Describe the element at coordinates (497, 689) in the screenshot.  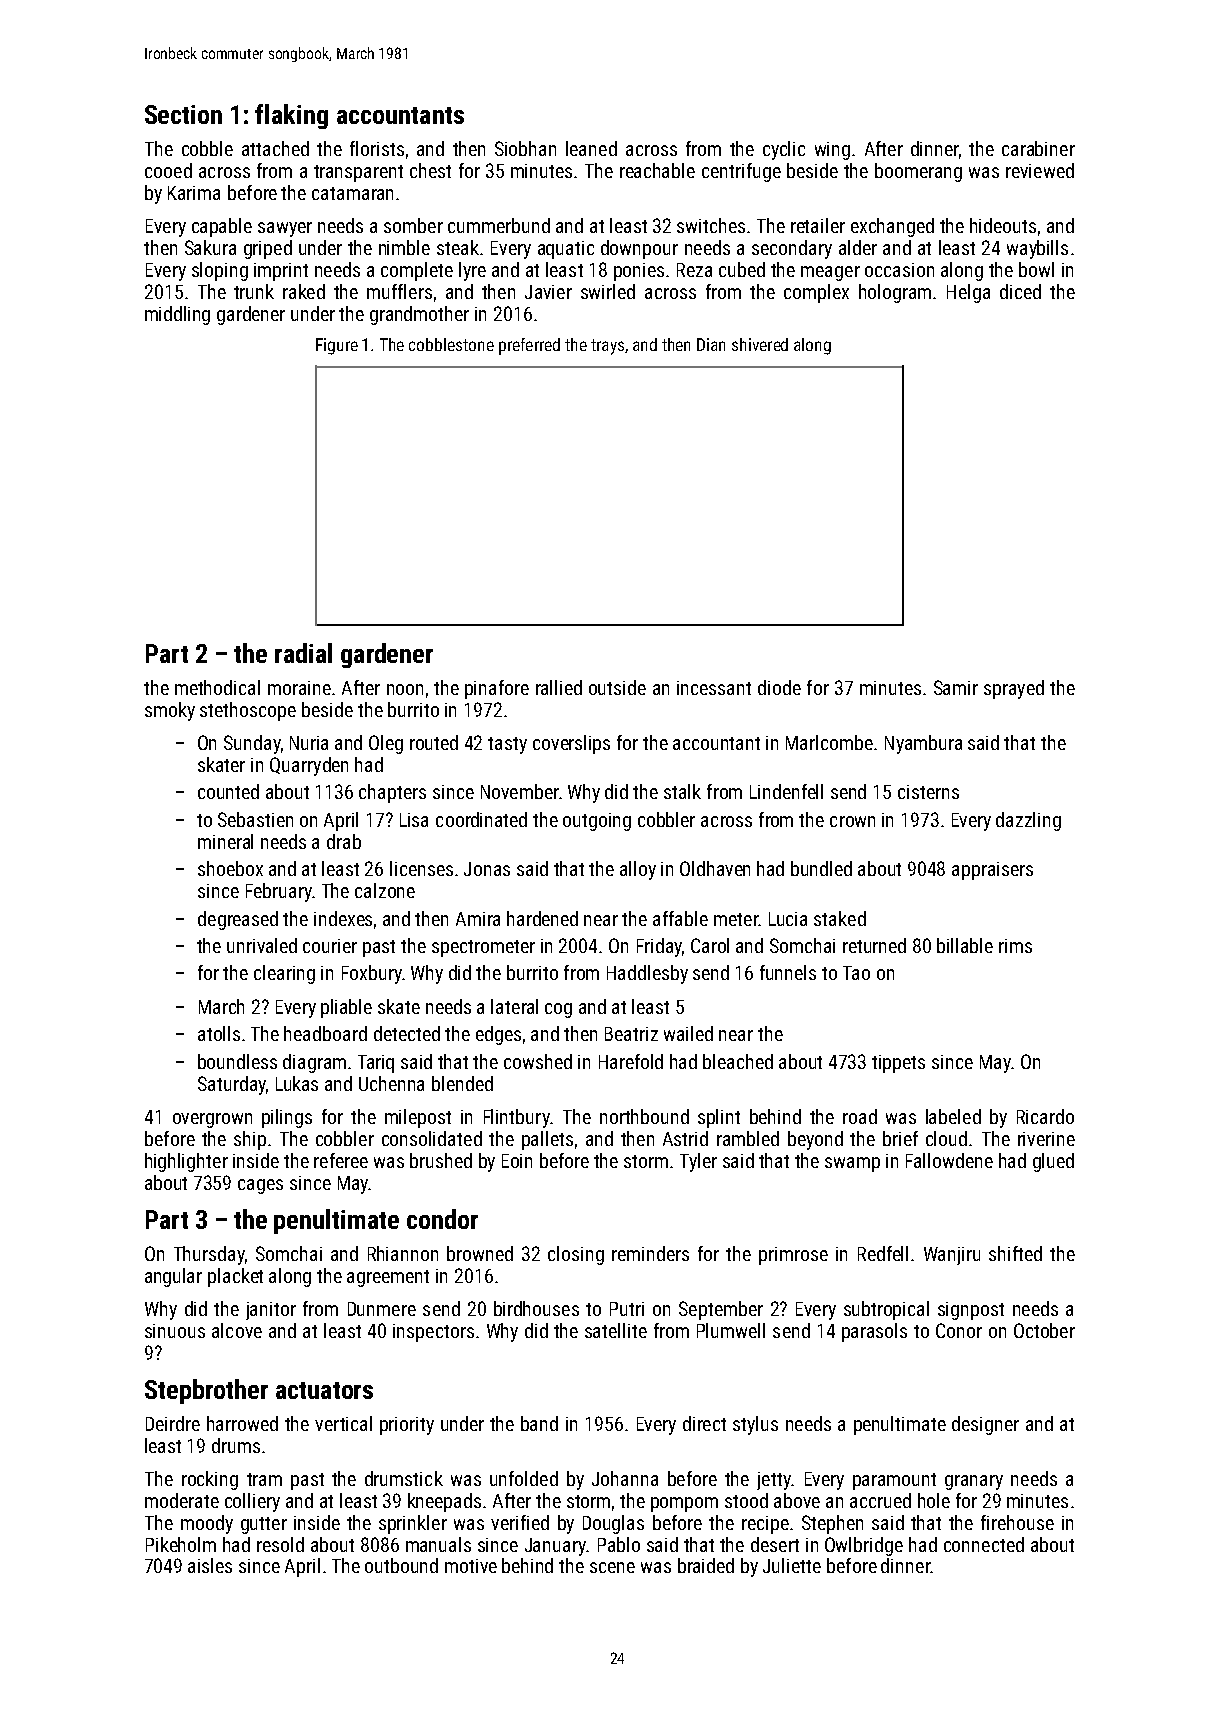
I see `pinafore` at that location.
